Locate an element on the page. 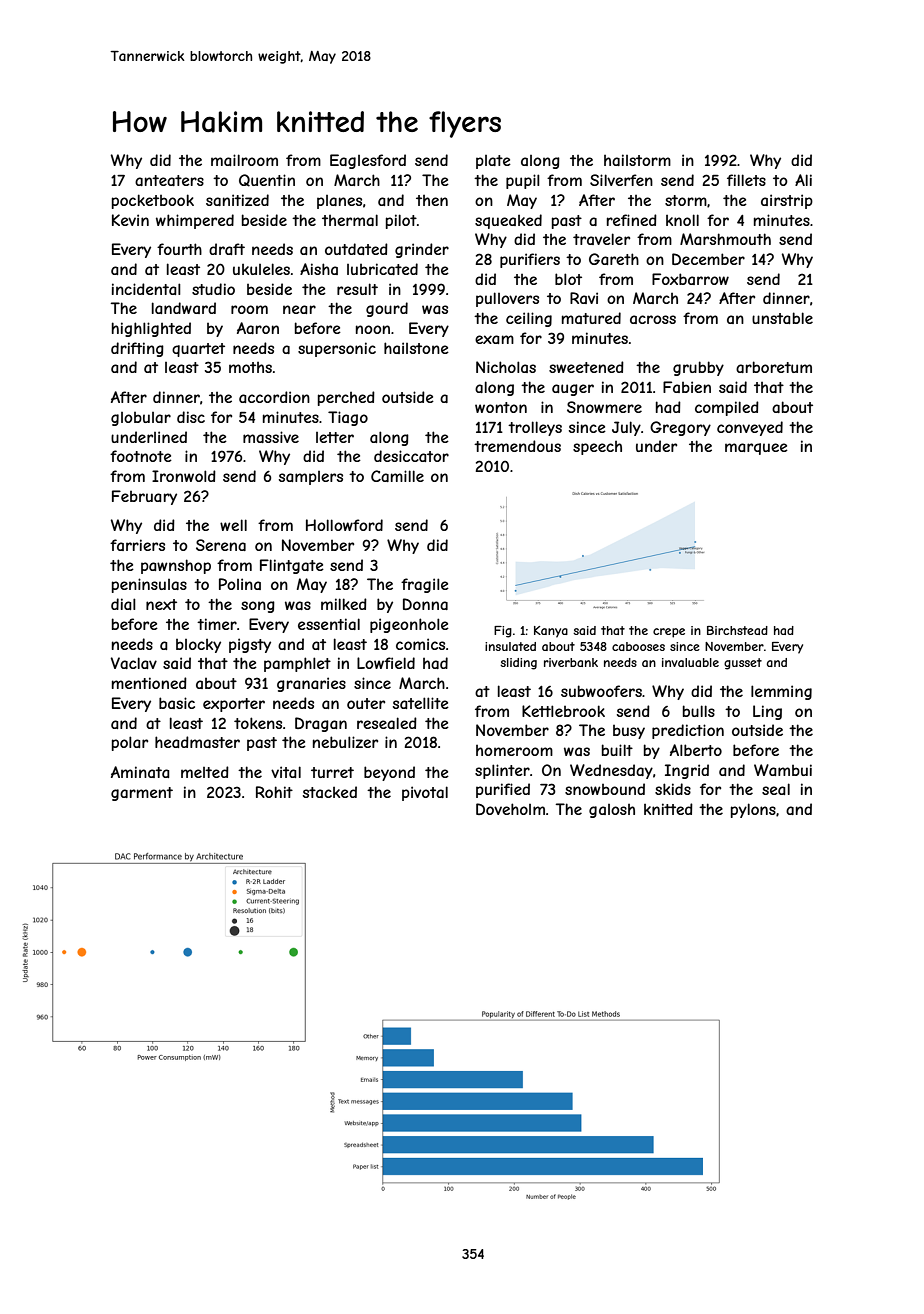 The width and height of the image is (924, 1314). refined is located at coordinates (632, 220).
